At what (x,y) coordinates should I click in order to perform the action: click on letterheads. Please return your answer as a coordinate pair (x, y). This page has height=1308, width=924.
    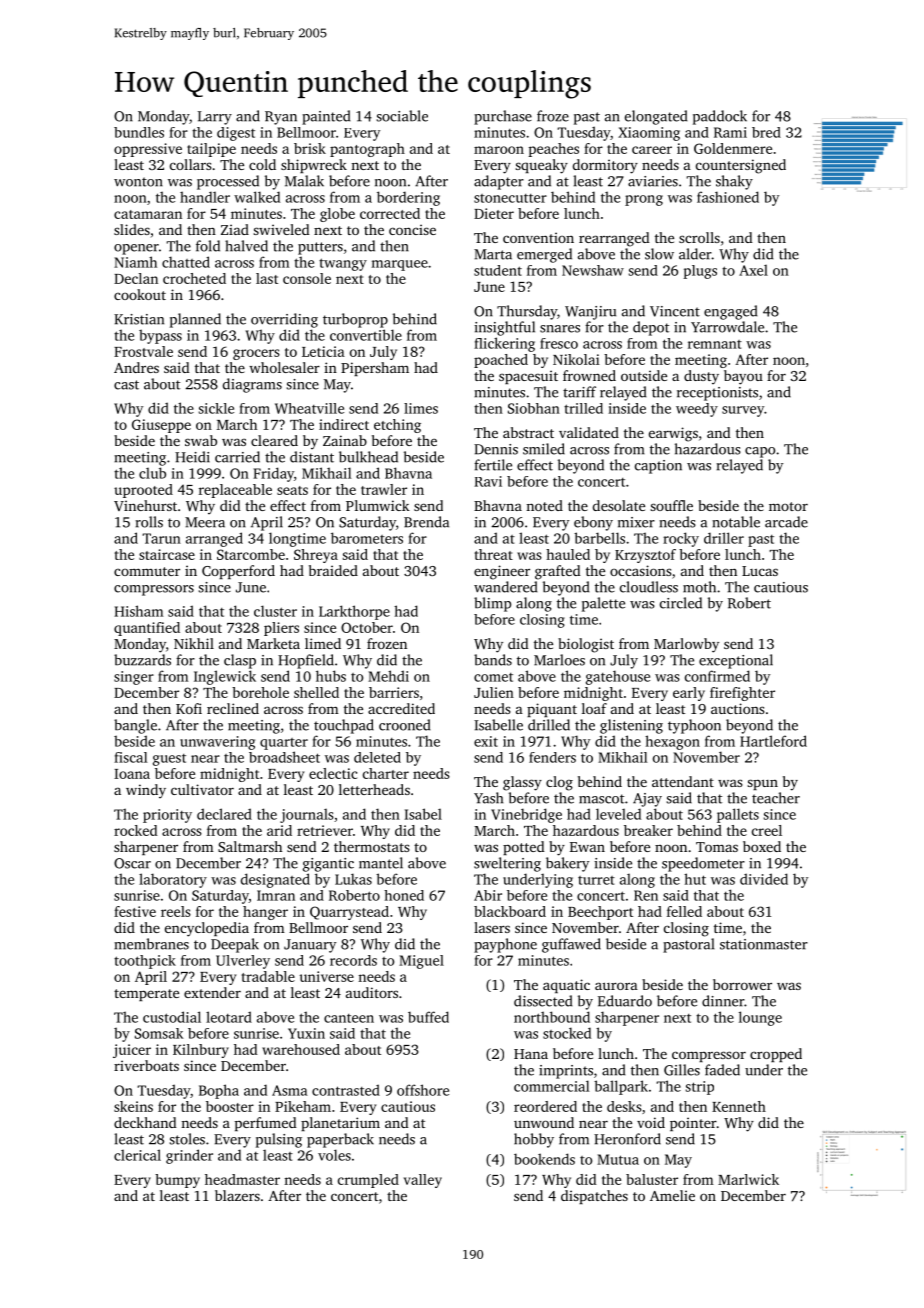
    Looking at the image, I should click on (374, 789).
